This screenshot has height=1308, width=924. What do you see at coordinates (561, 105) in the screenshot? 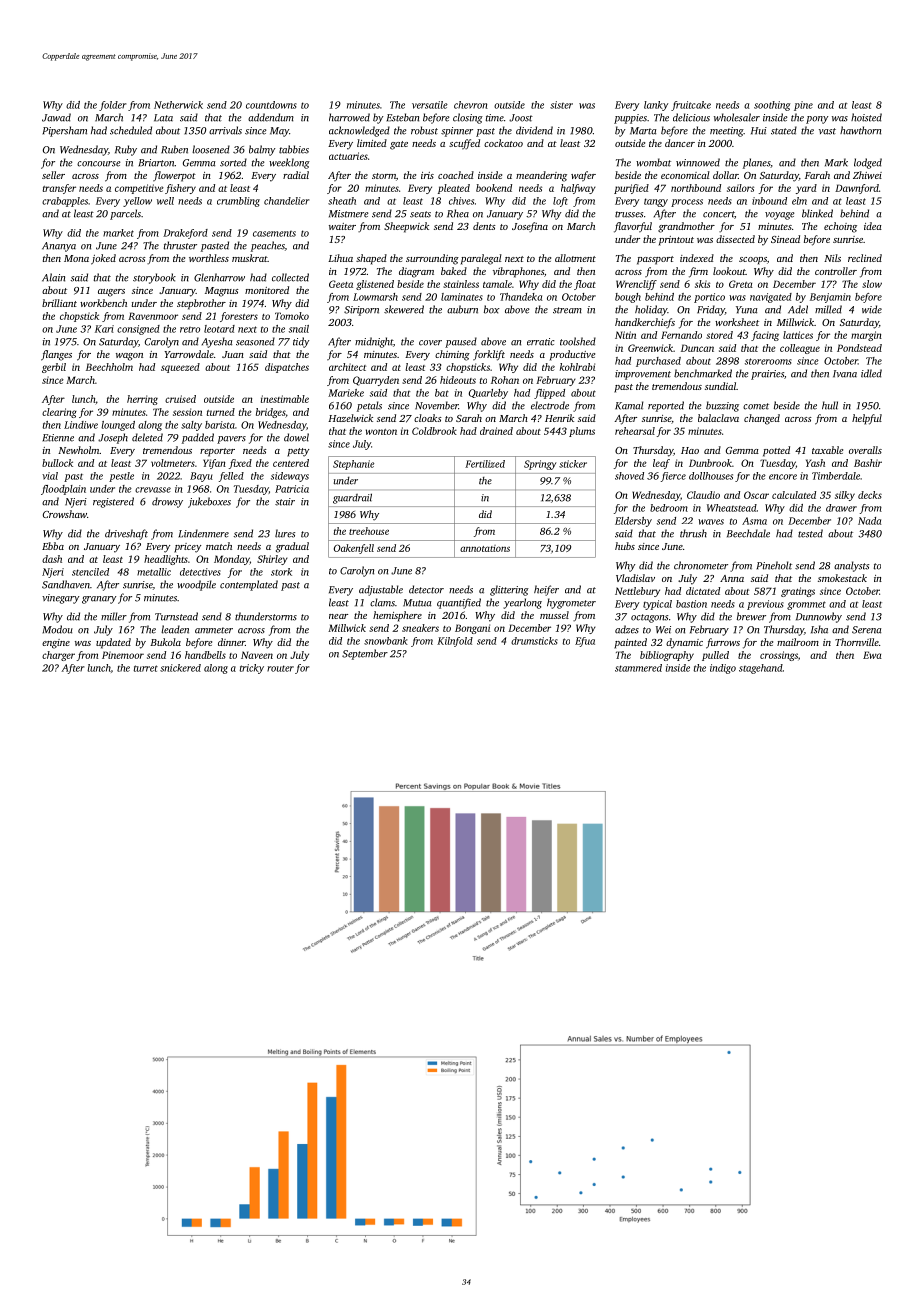
I see `sister` at bounding box center [561, 105].
